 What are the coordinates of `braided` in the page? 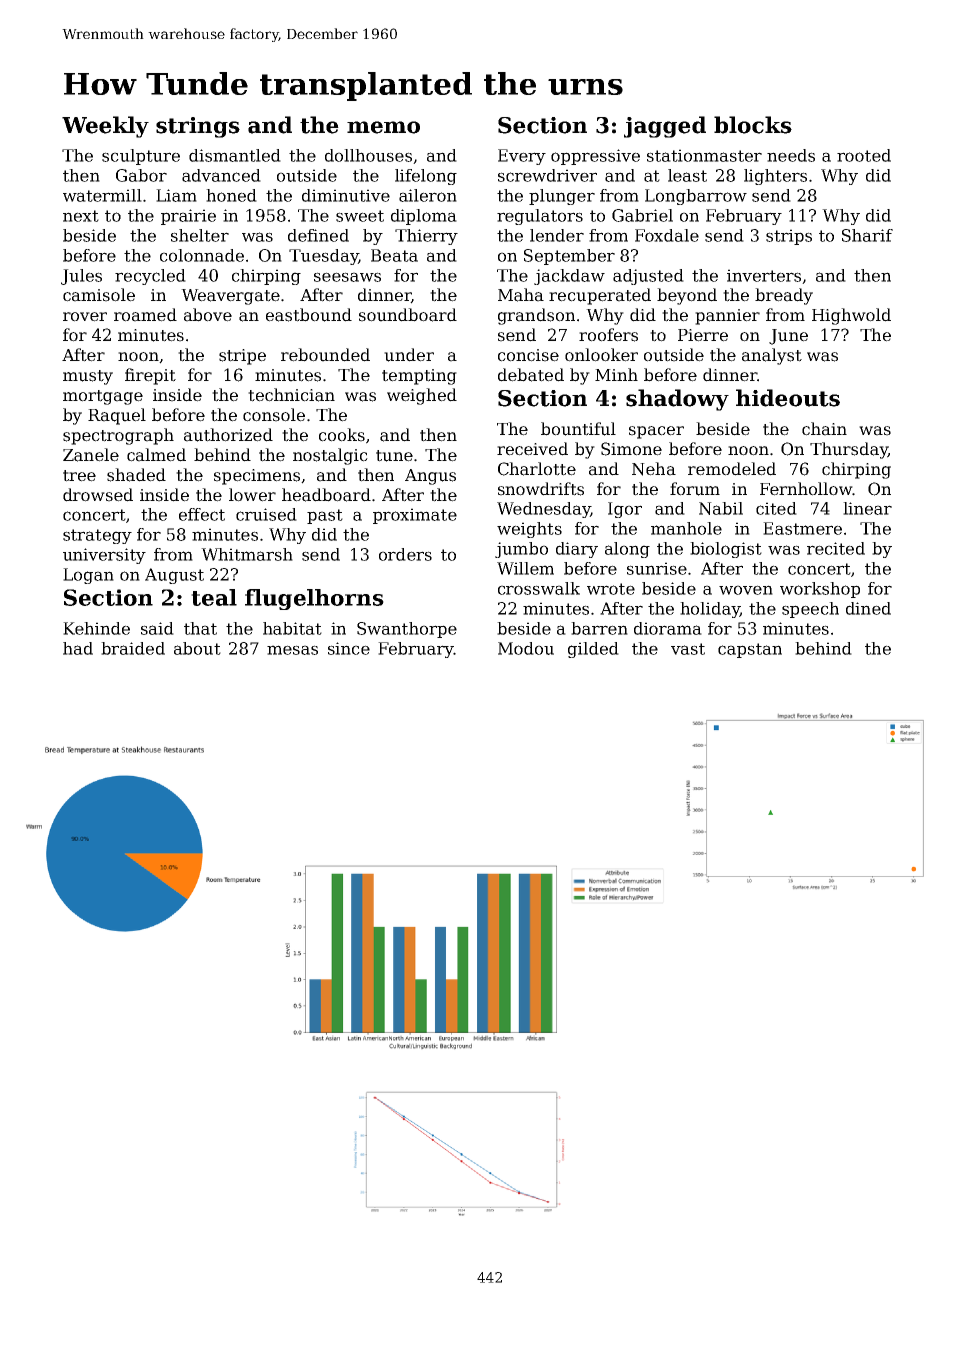 It's located at (133, 648).
